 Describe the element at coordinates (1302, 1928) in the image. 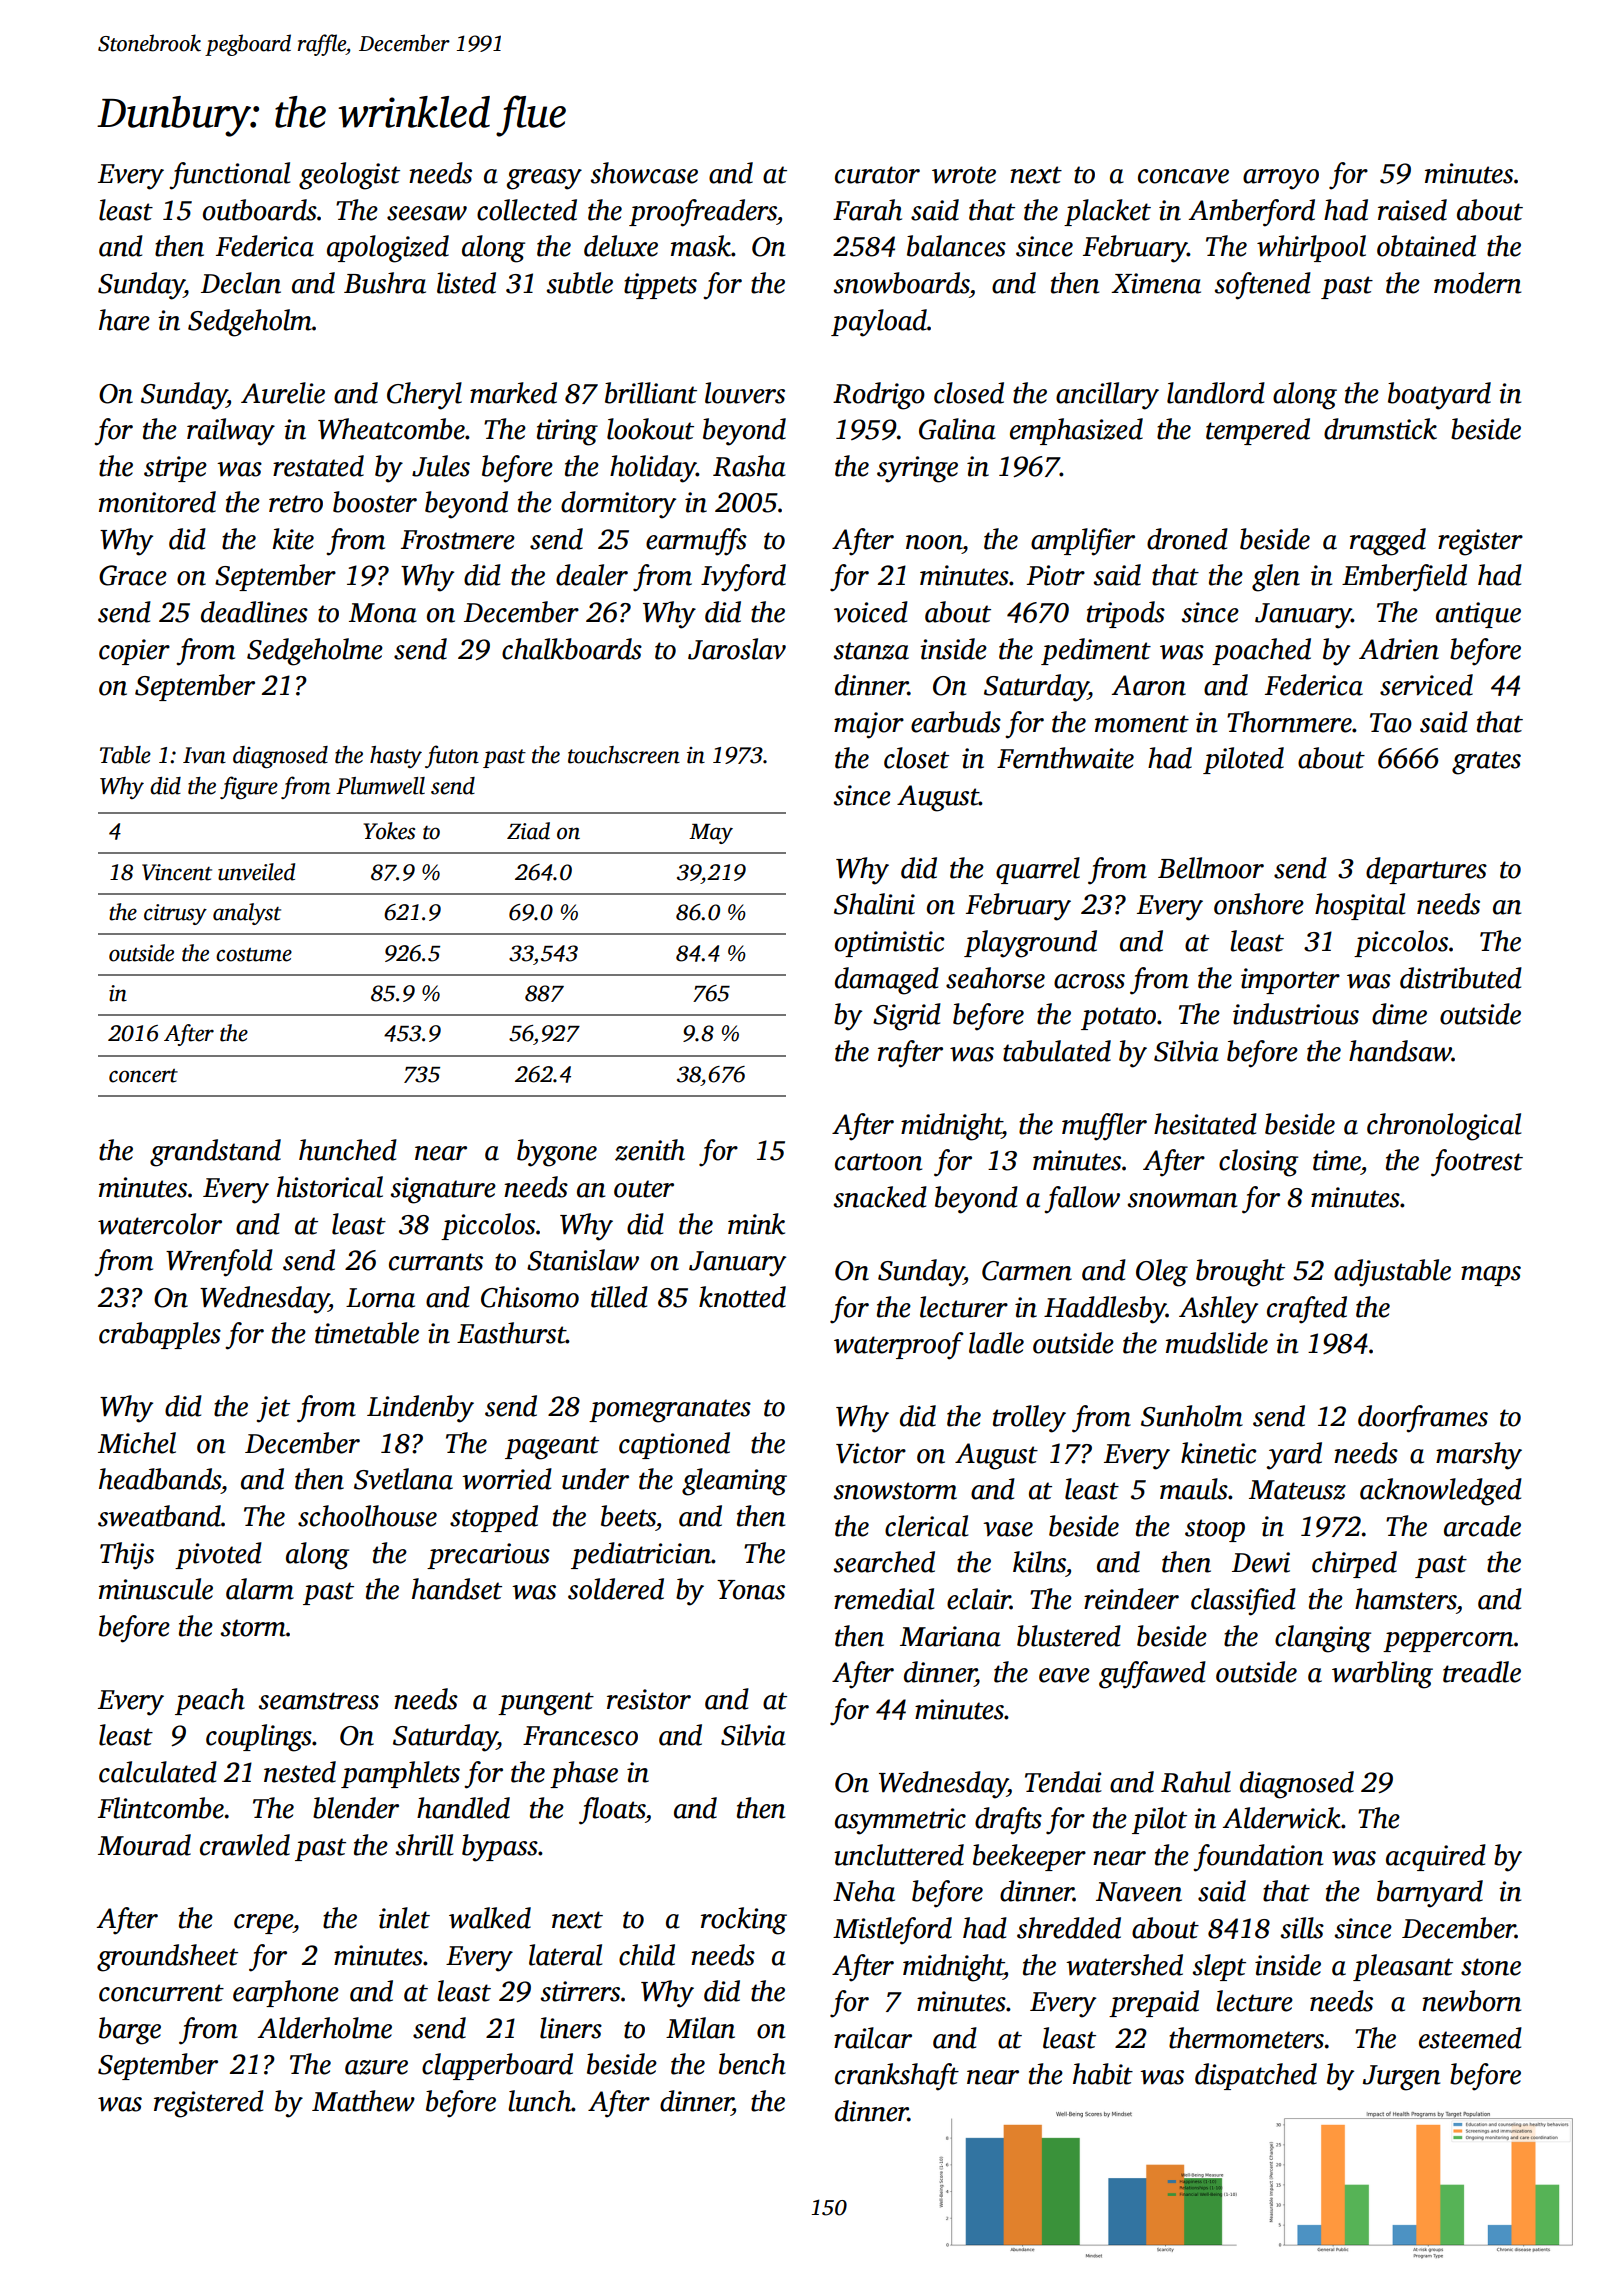

I see `sills` at that location.
